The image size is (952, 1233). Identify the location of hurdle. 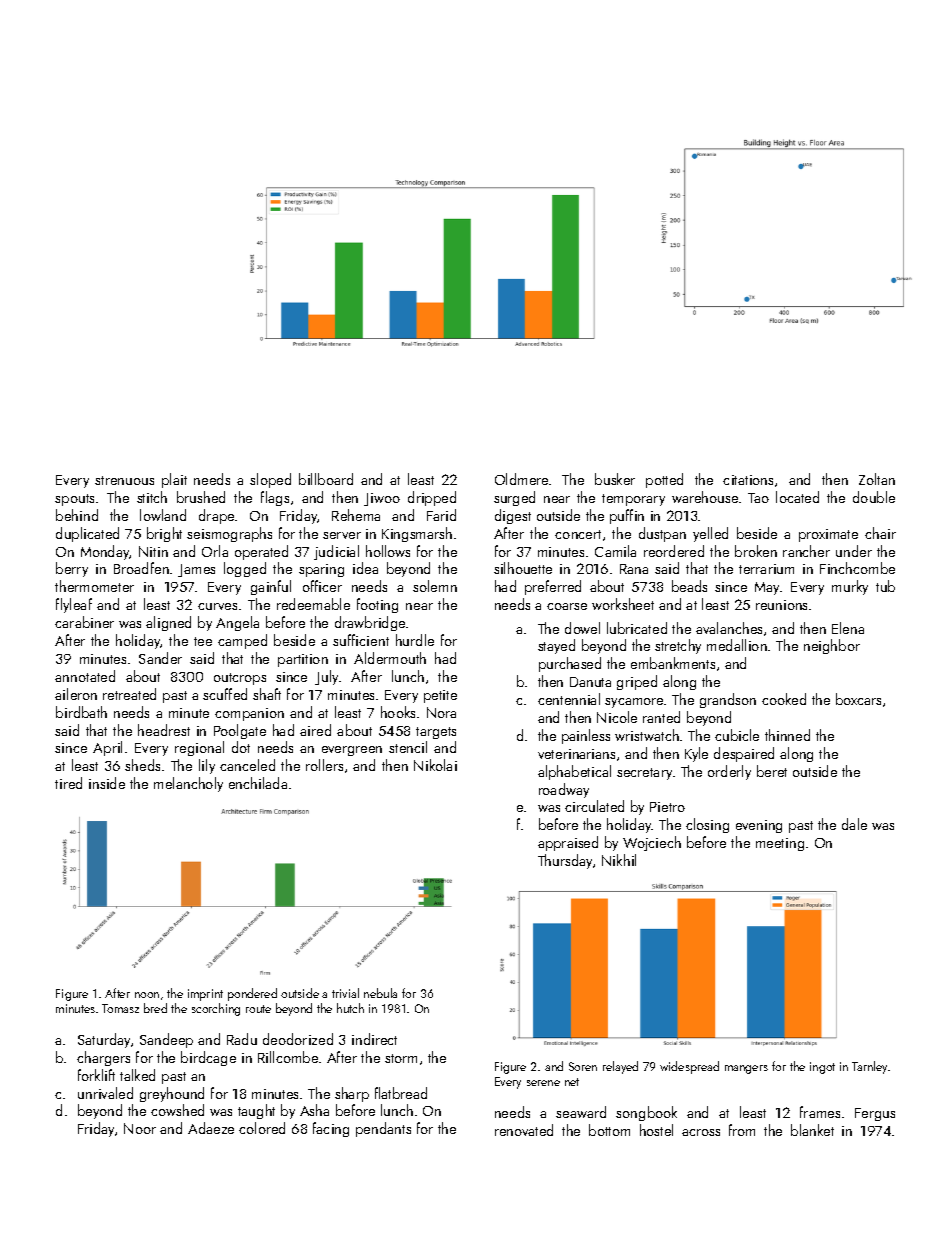
(415, 640).
